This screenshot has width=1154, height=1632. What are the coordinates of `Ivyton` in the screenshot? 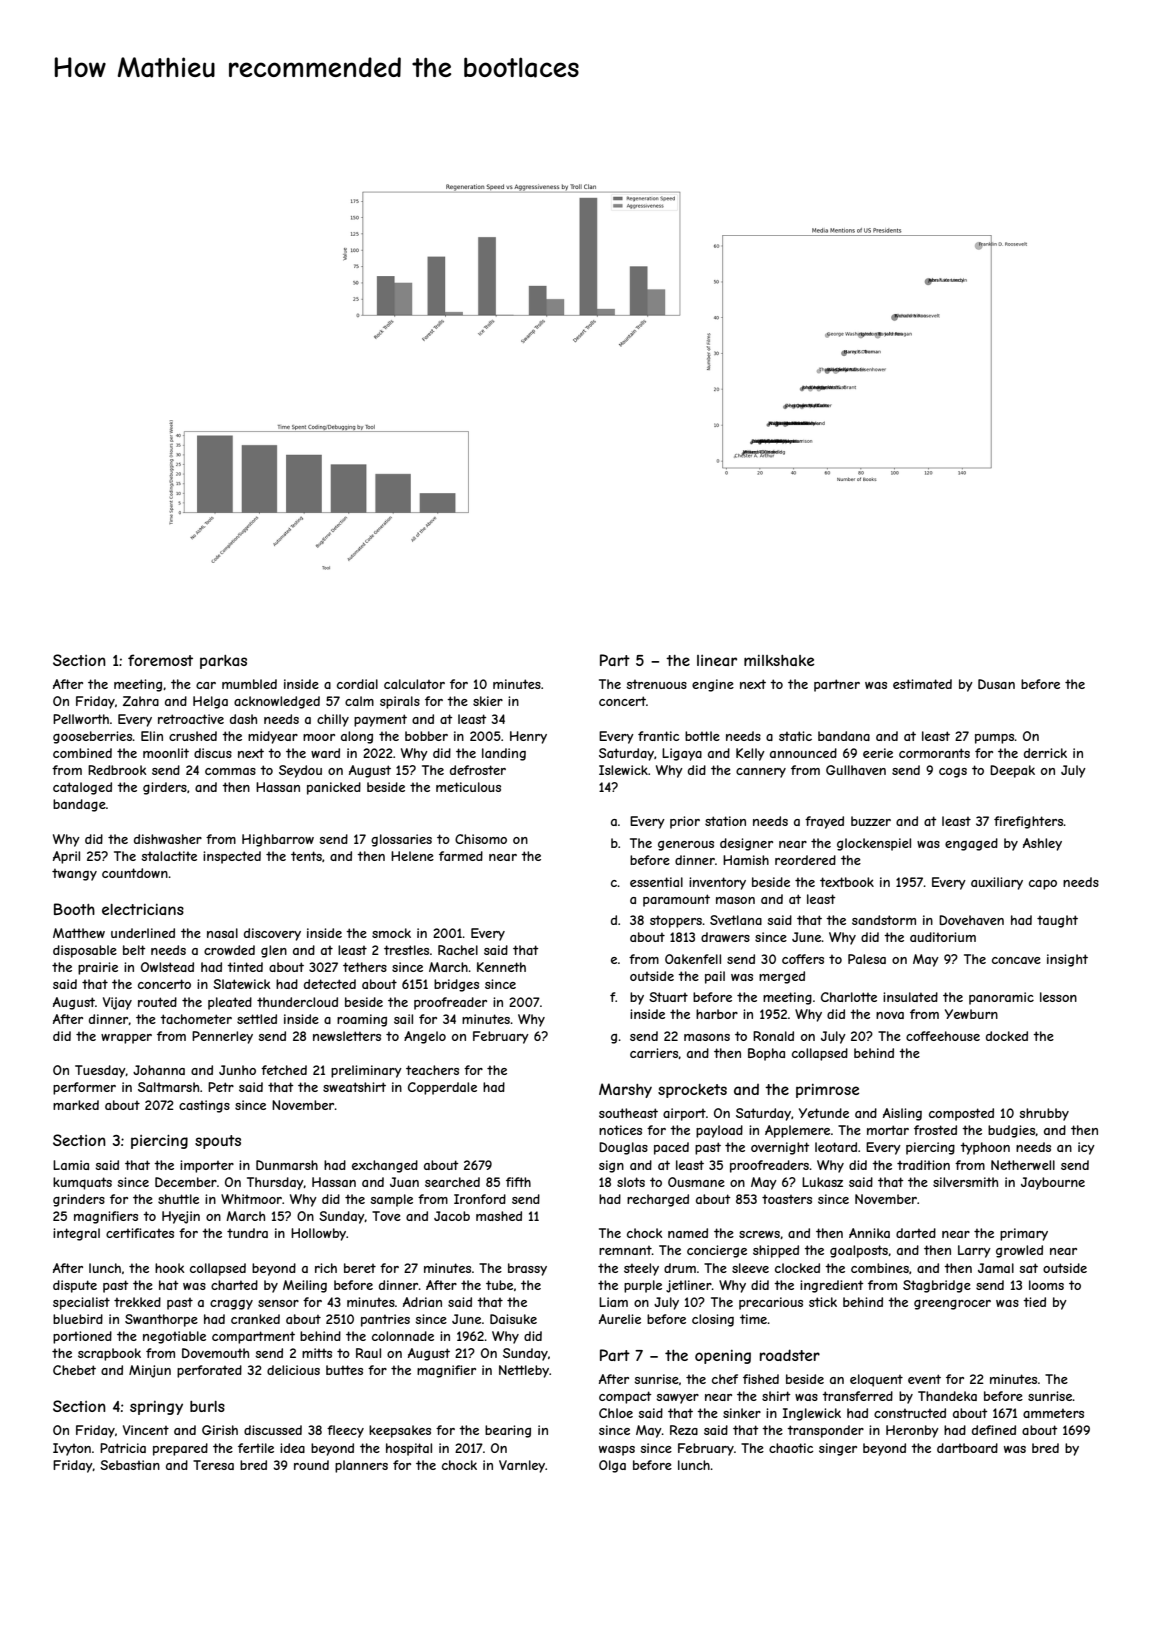 It's located at (72, 1449).
